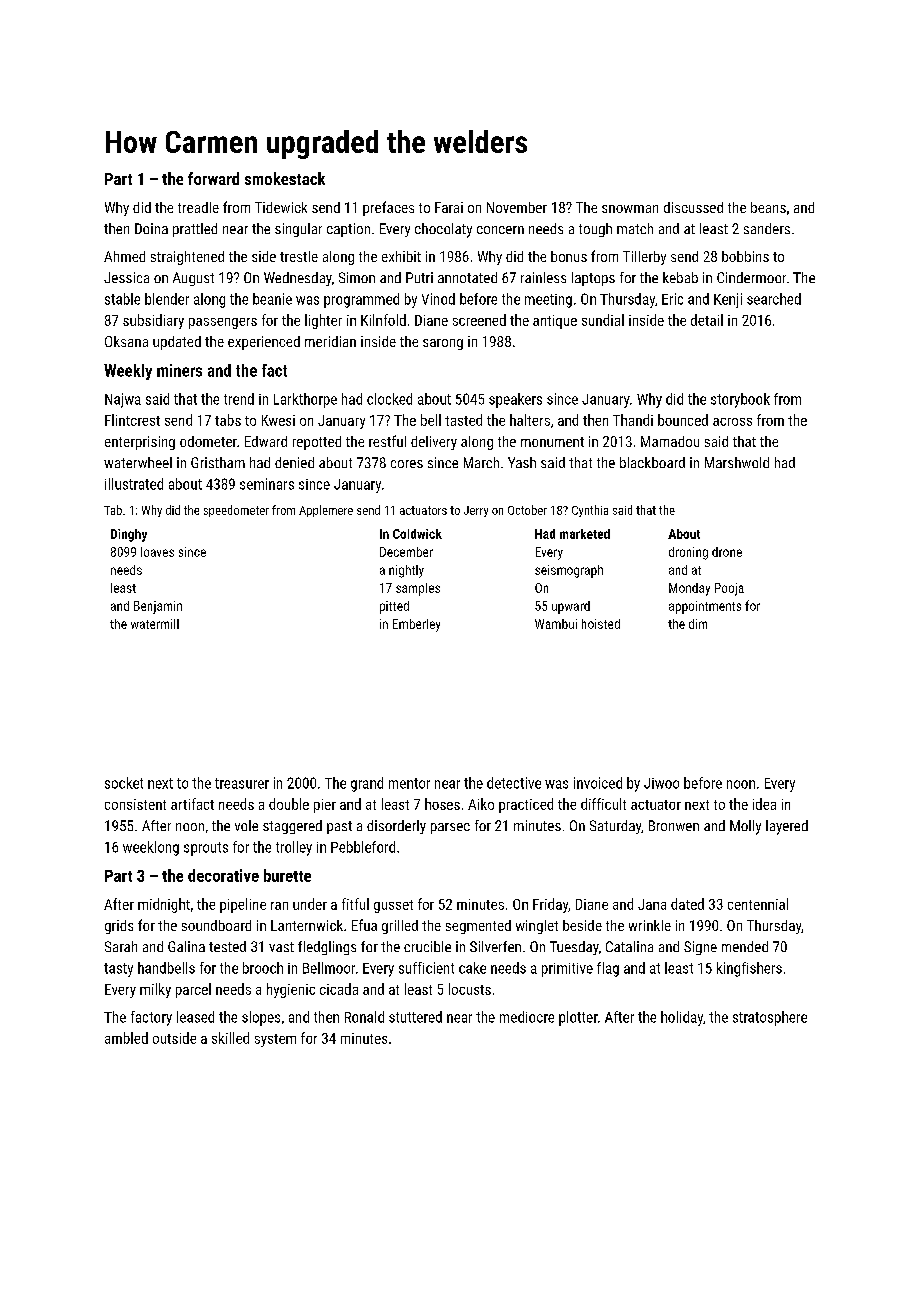  I want to click on Wambui, so click(556, 624).
